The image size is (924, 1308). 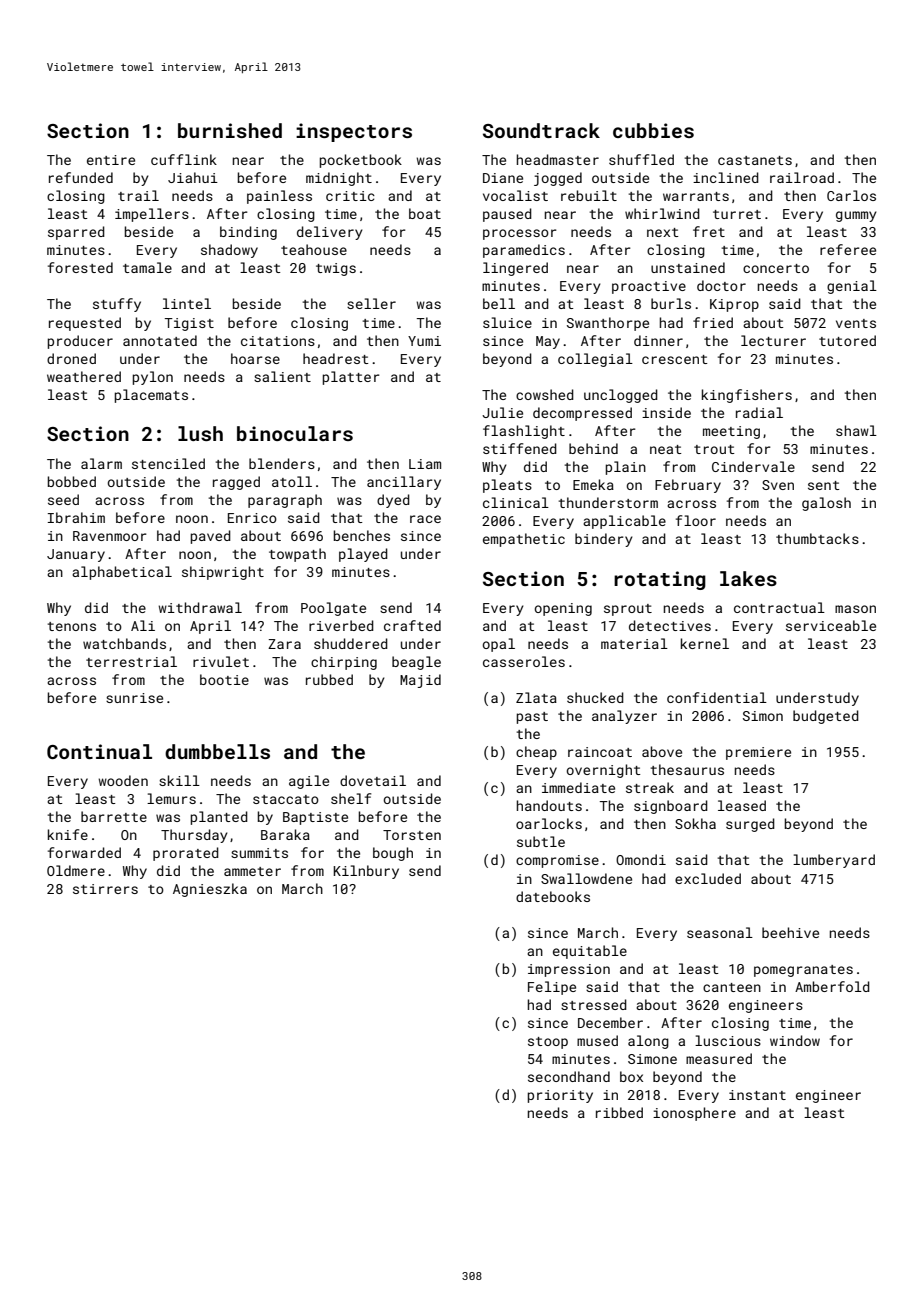 I want to click on Sven, so click(x=778, y=485).
